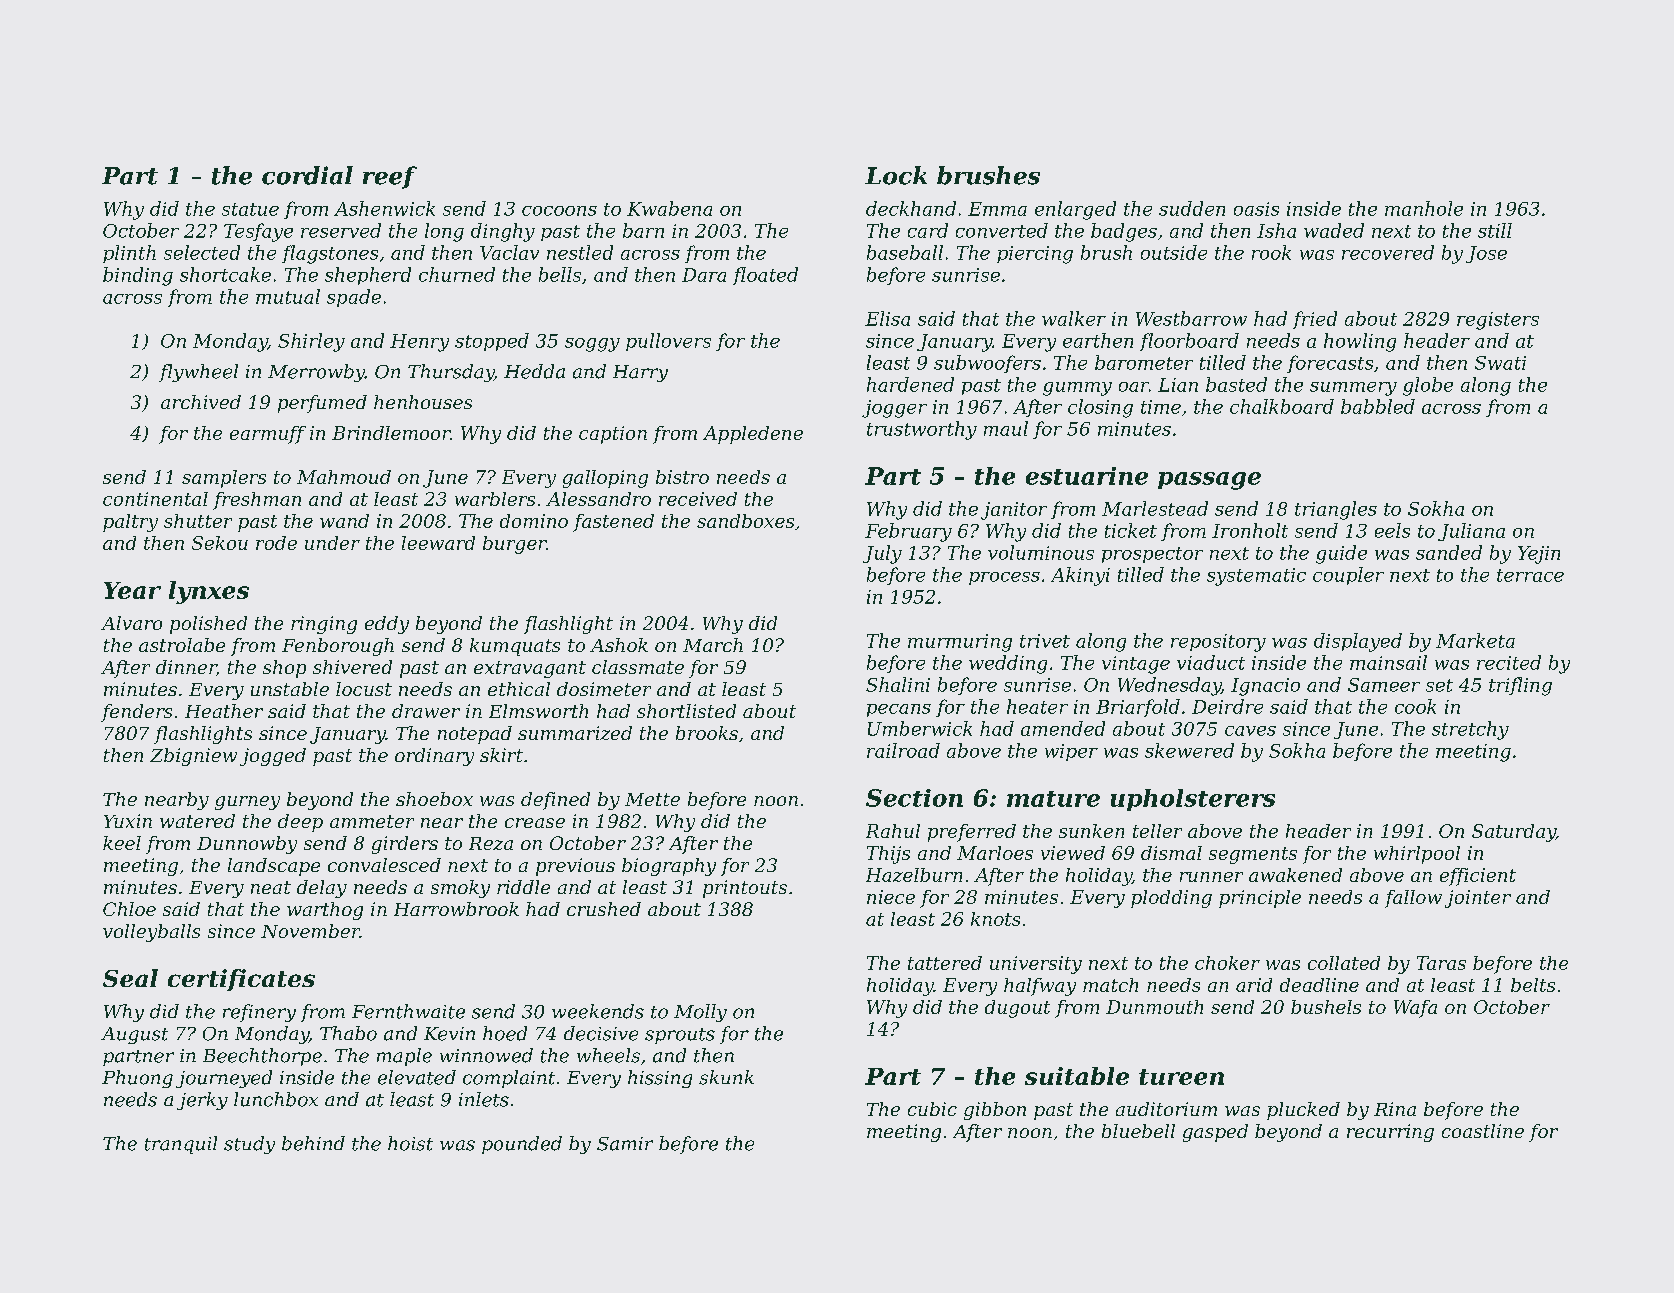 The image size is (1674, 1293). I want to click on fenders, so click(136, 713).
